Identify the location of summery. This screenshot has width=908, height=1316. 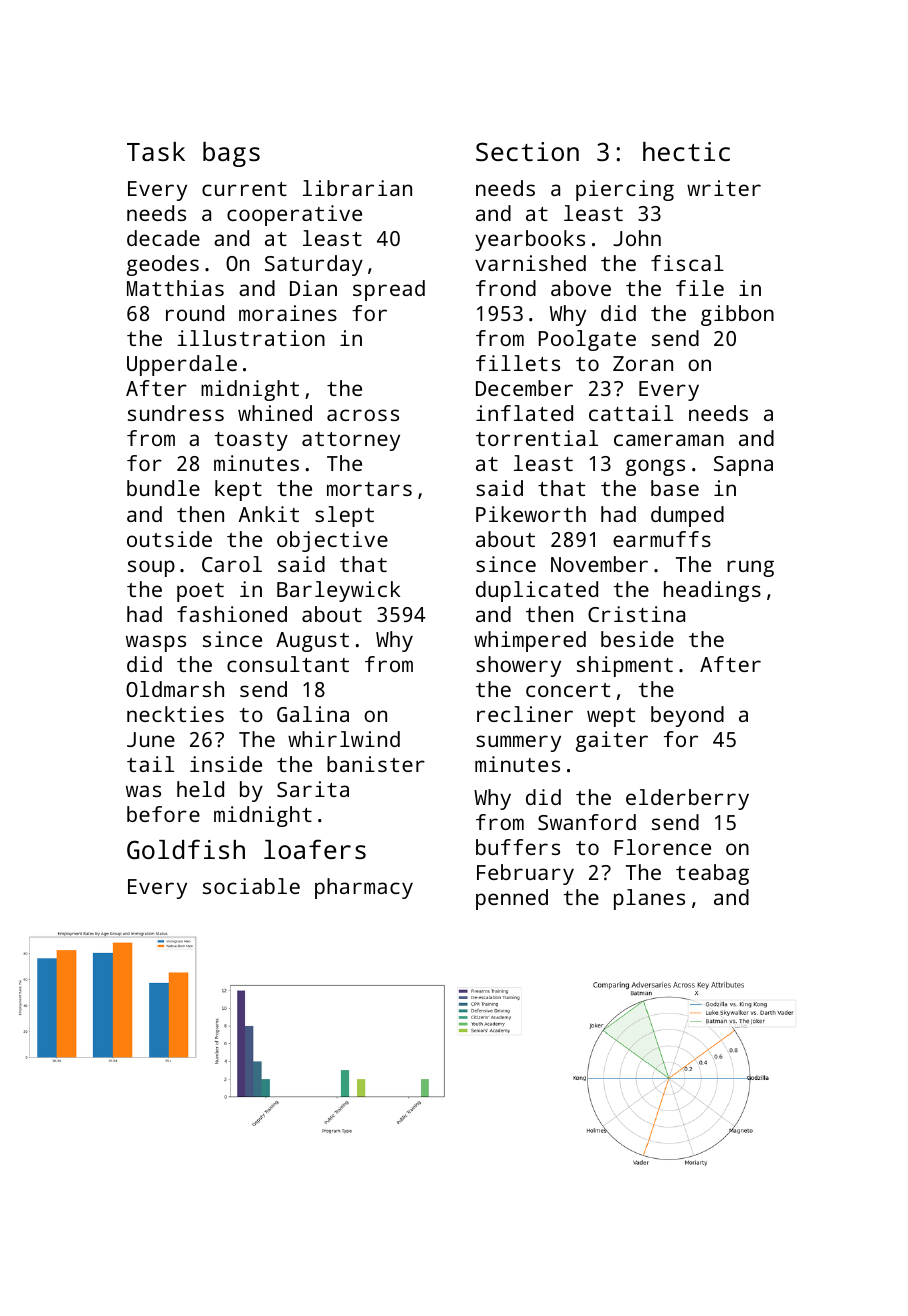
(518, 743).
